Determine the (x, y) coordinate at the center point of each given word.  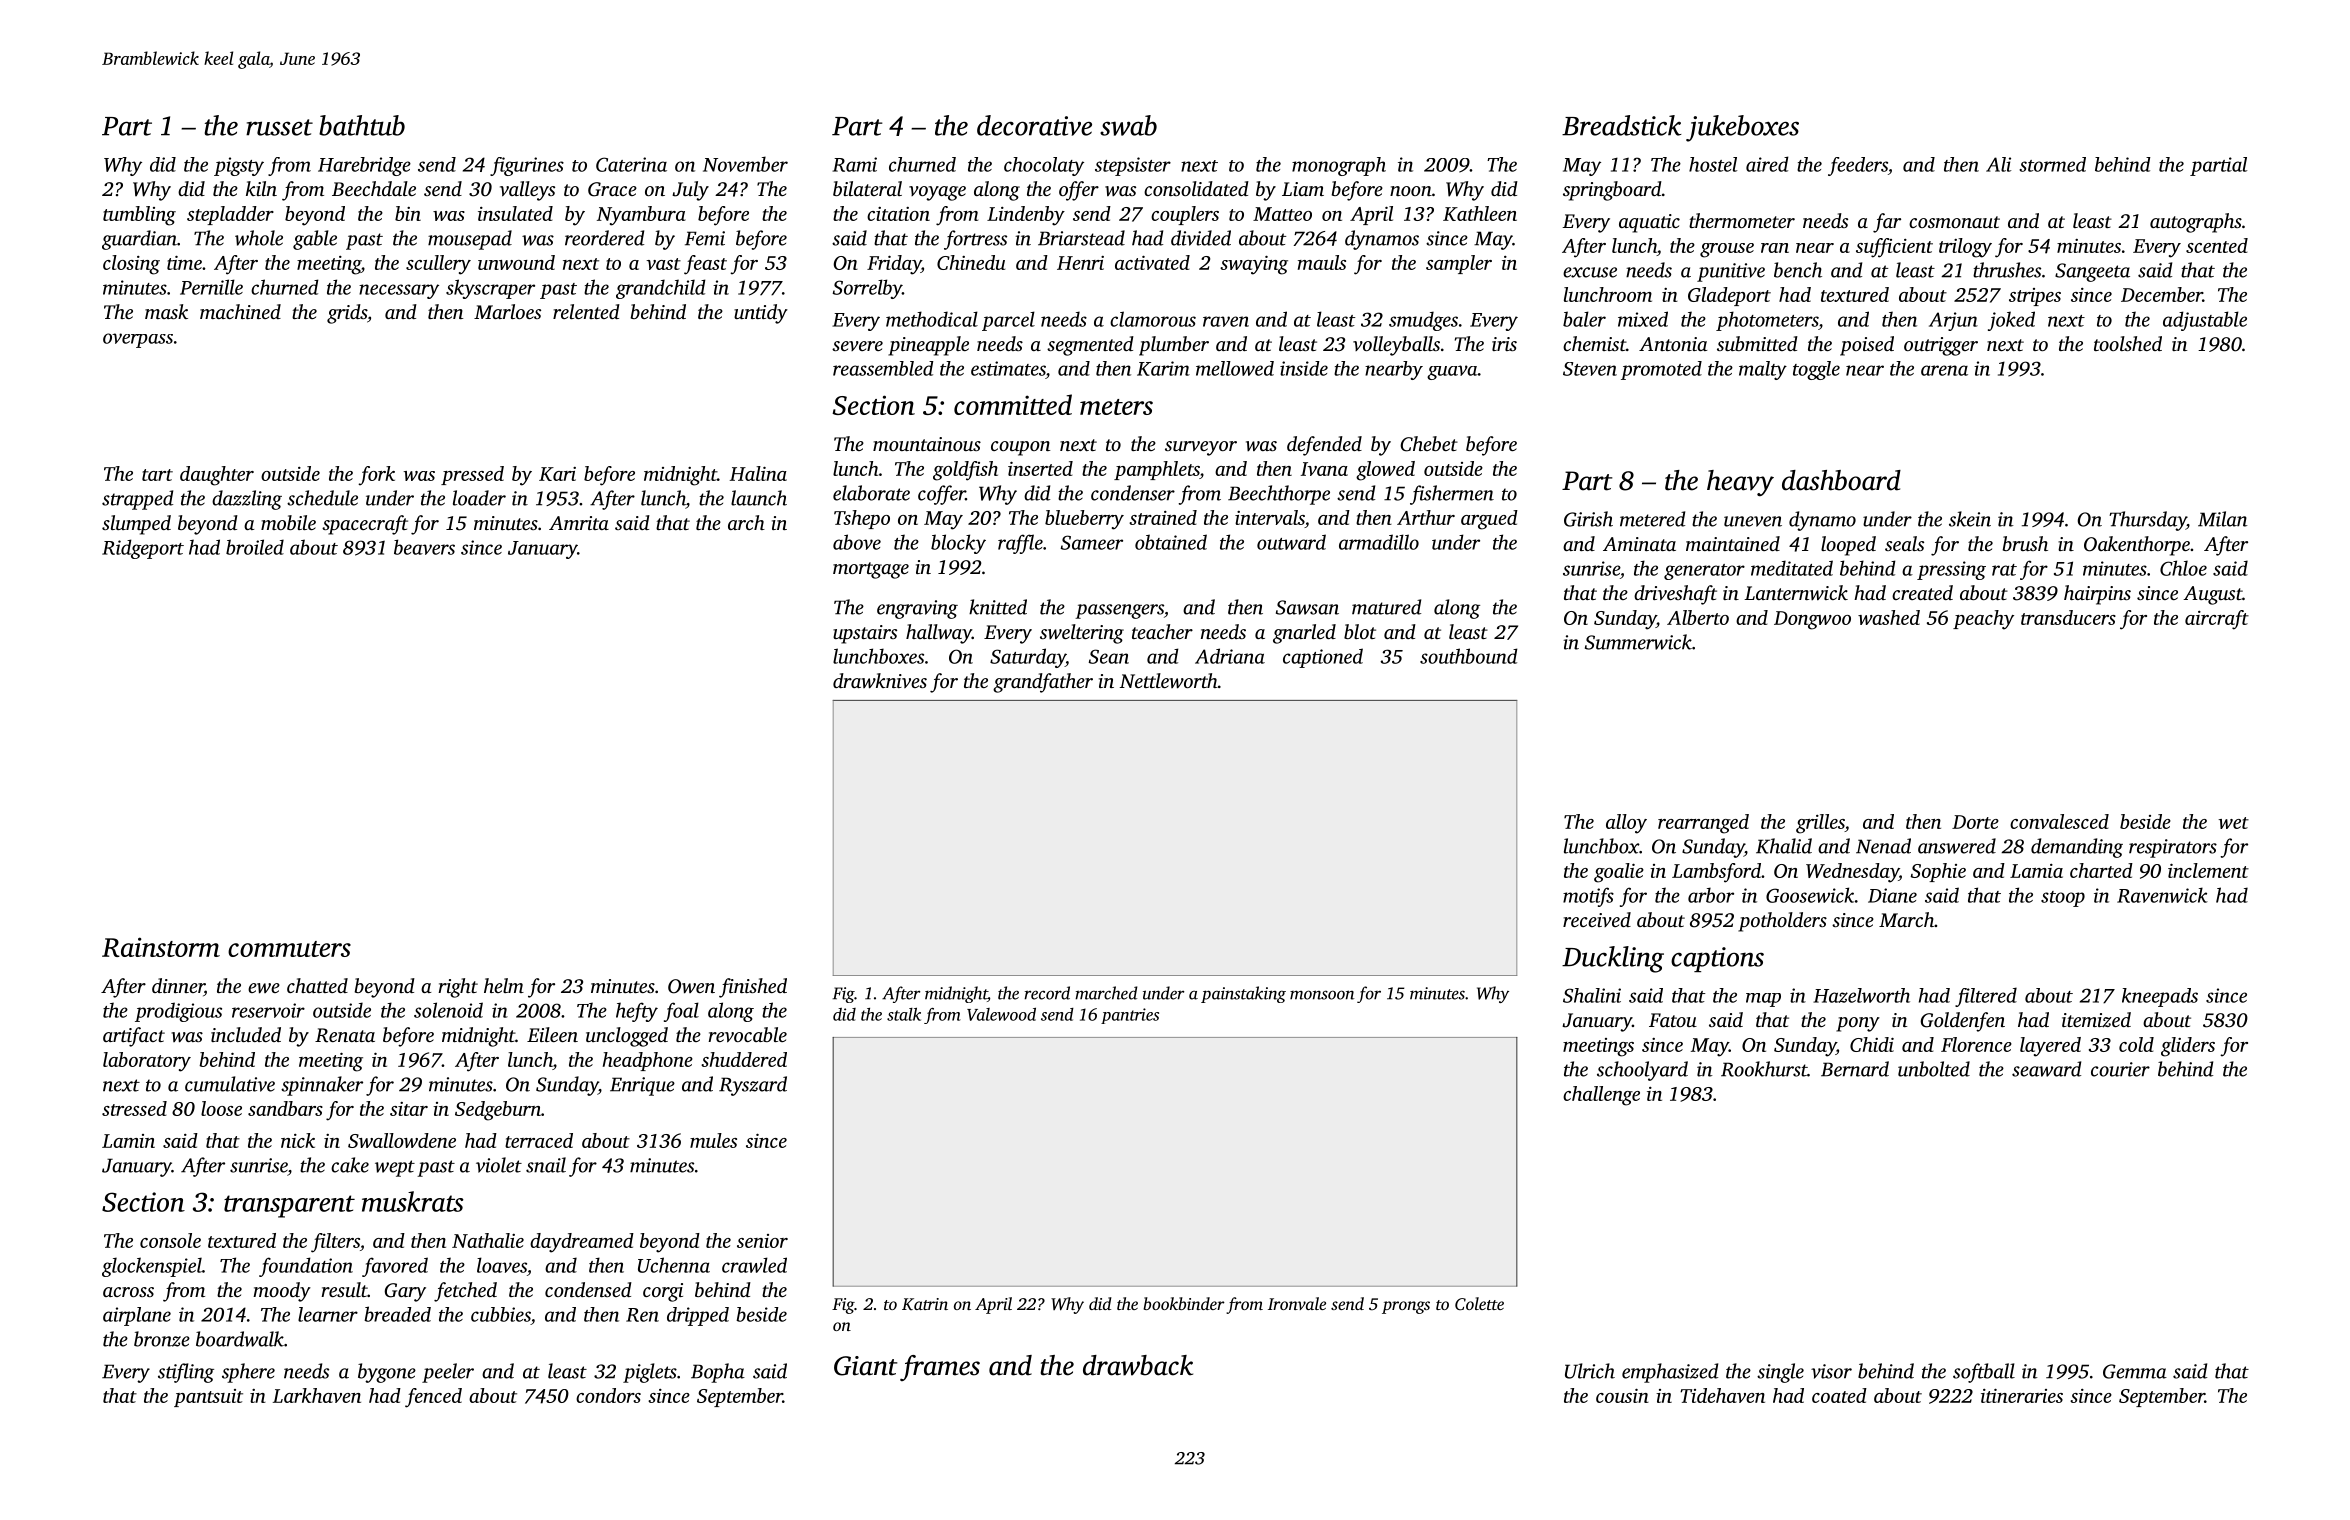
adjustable (2205, 321)
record (1047, 993)
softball (1984, 1373)
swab (1128, 125)
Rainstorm (161, 947)
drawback (1138, 1365)
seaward (2046, 1069)
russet (279, 127)
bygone (387, 1373)
